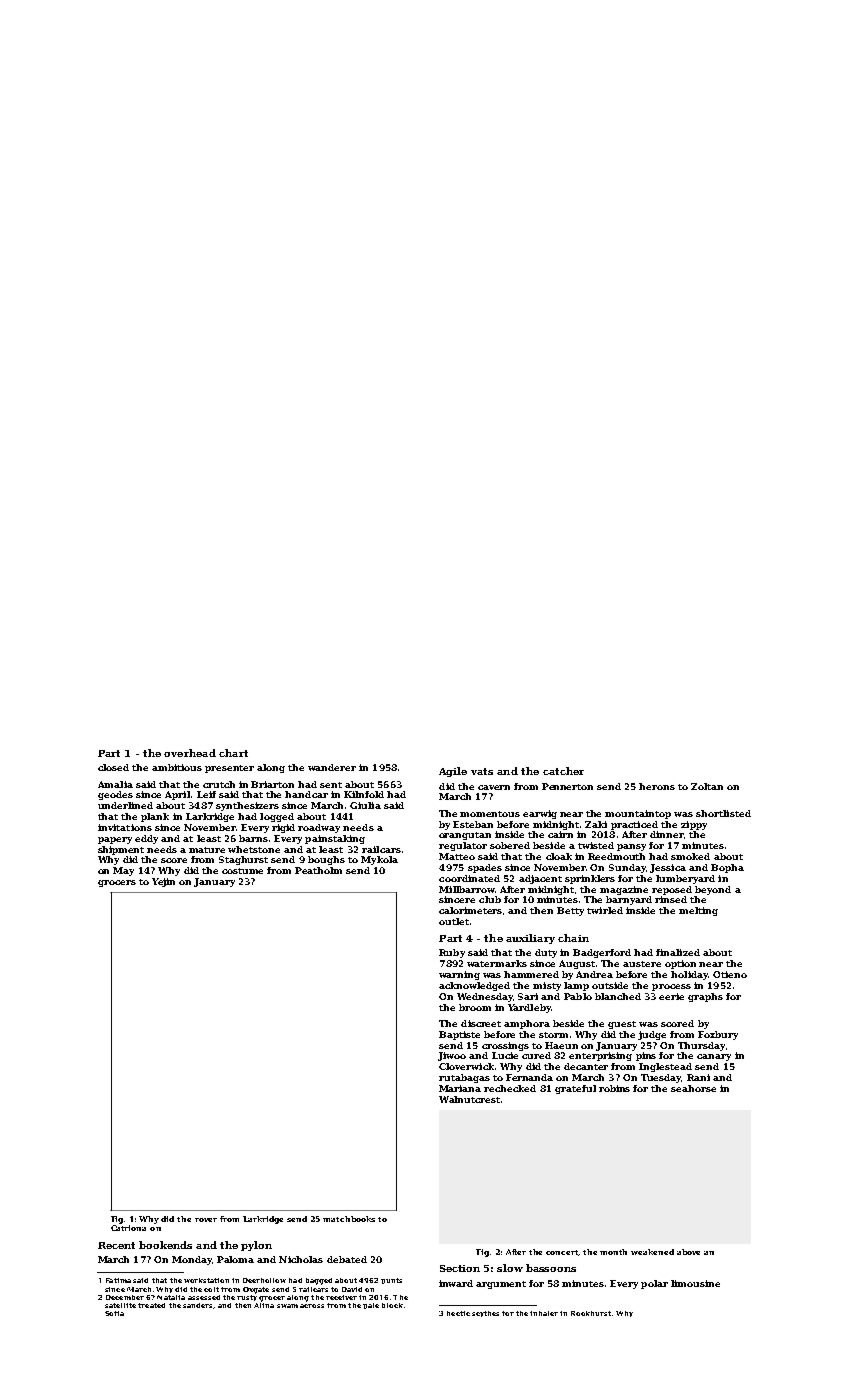 The width and height of the image is (849, 1400). What do you see at coordinates (113, 767) in the image?
I see `closed` at bounding box center [113, 767].
